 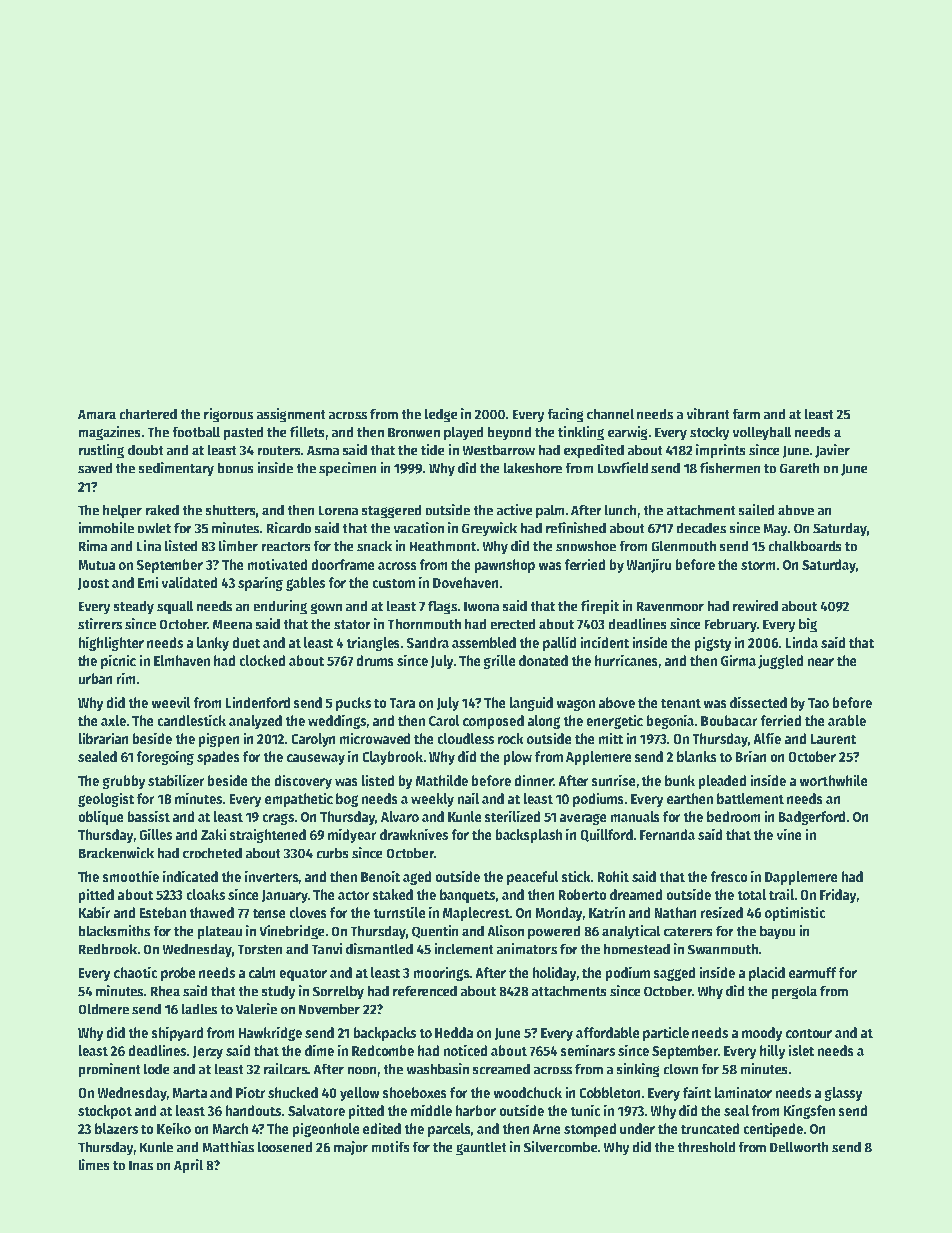 I want to click on steady, so click(x=133, y=607).
